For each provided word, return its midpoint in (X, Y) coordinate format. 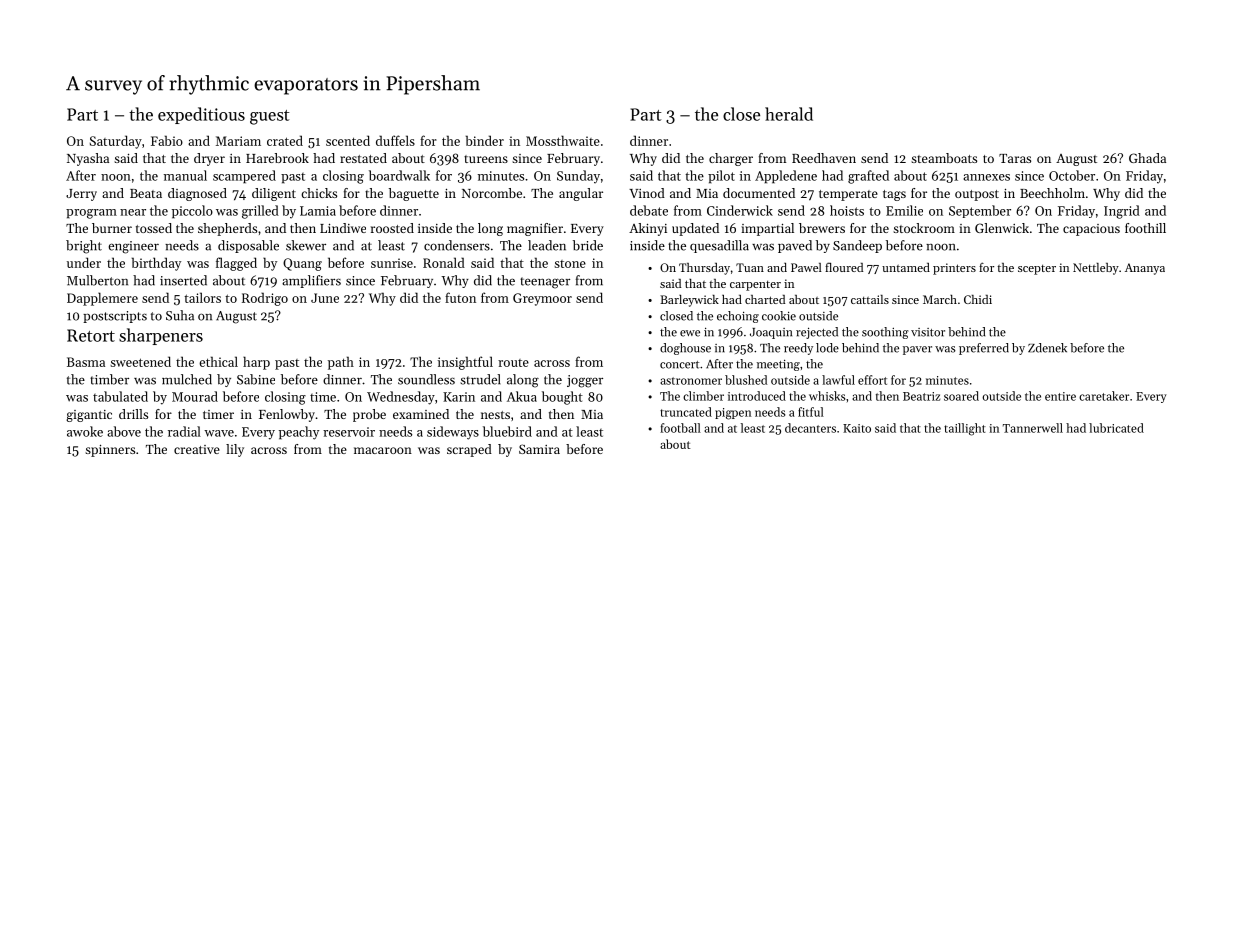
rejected (817, 333)
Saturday (116, 142)
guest (269, 117)
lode (827, 348)
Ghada (1147, 158)
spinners (110, 451)
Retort (91, 335)
